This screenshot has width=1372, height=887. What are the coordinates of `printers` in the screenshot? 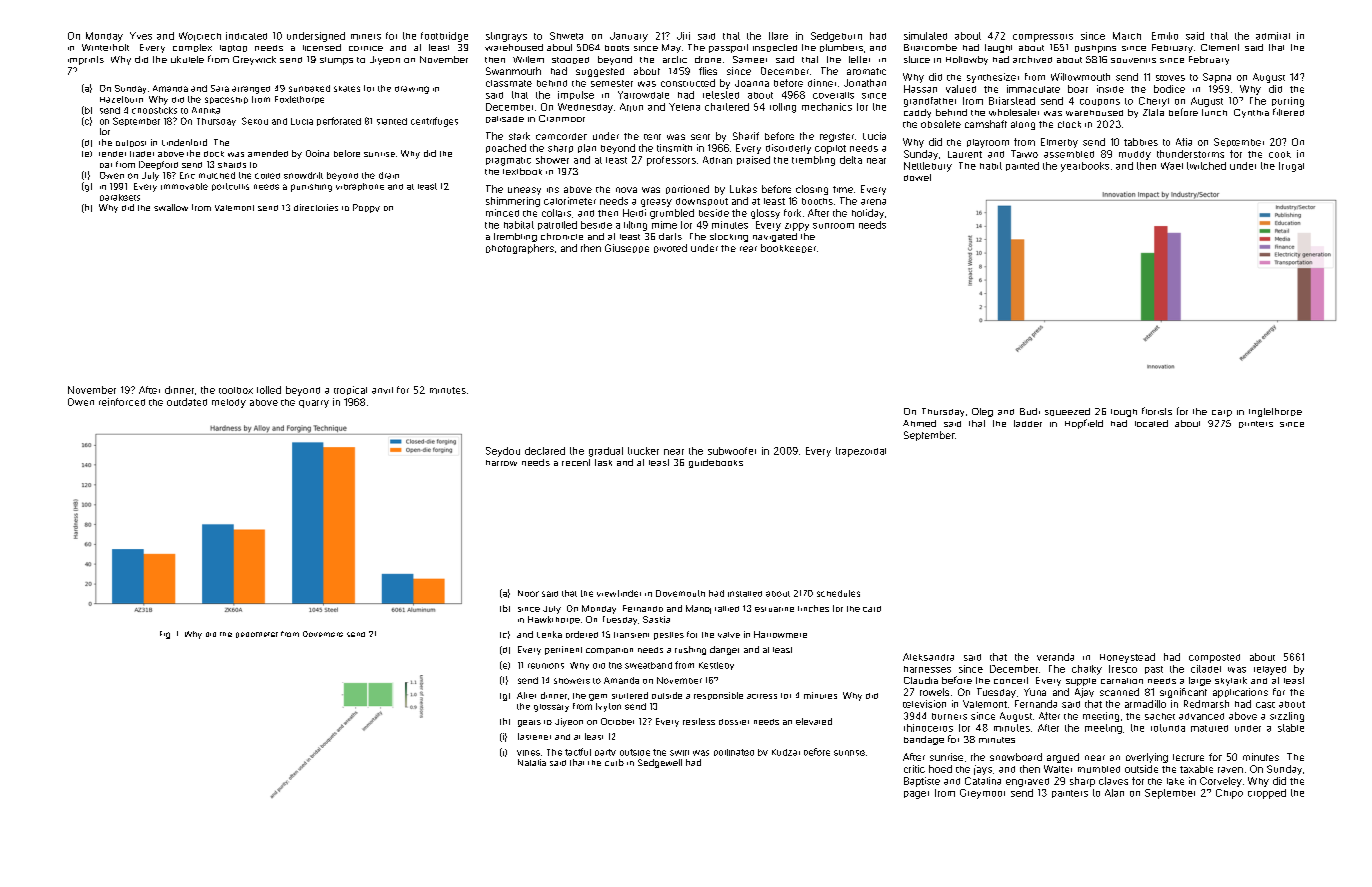 It's located at (1256, 424).
